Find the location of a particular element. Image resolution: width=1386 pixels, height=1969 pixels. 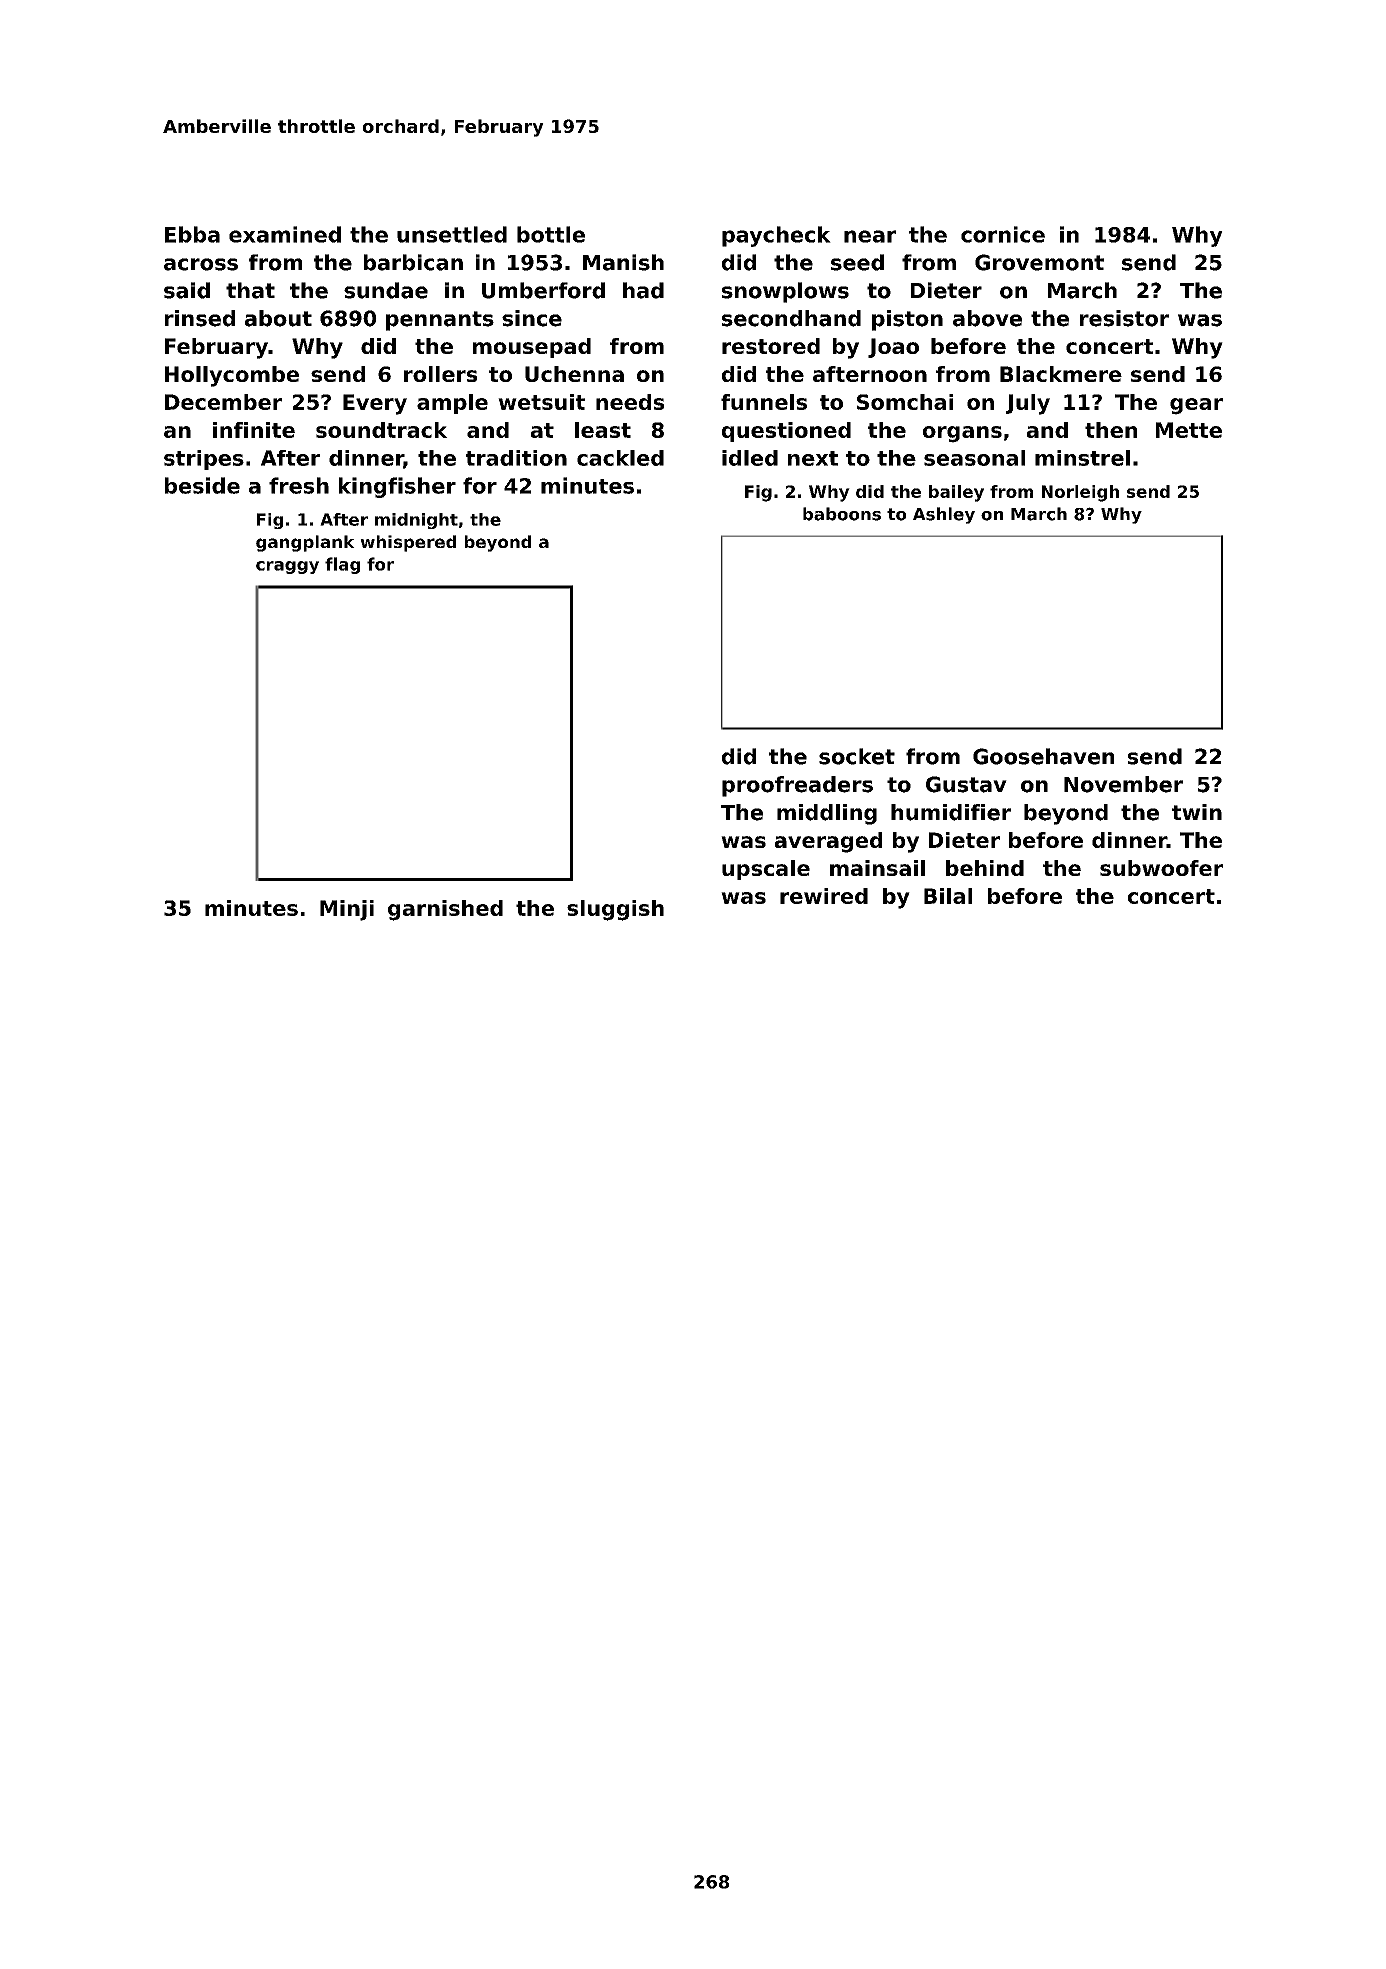

had is located at coordinates (643, 290).
